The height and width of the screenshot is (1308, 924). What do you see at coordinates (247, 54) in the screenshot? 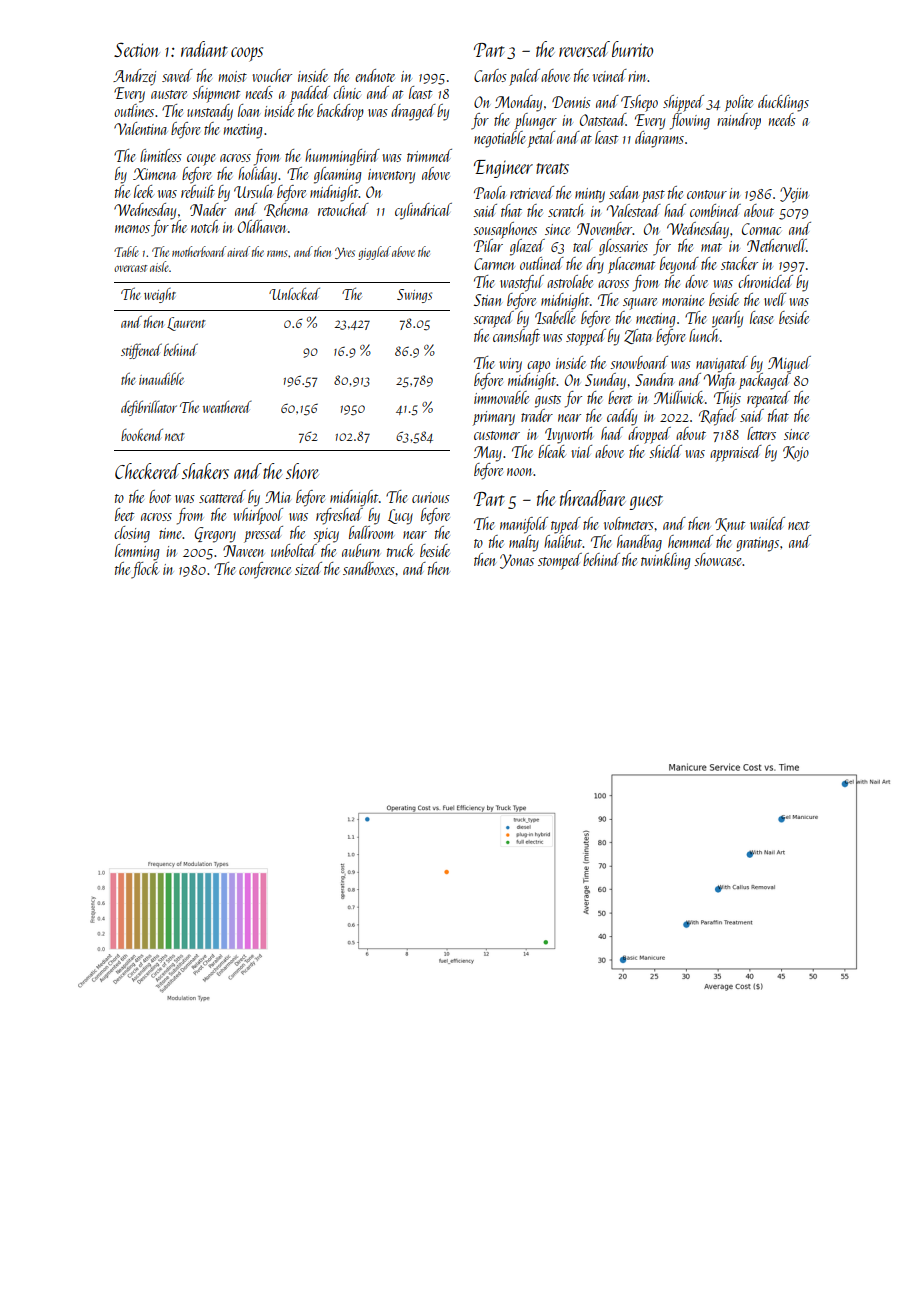
I see `coops` at bounding box center [247, 54].
